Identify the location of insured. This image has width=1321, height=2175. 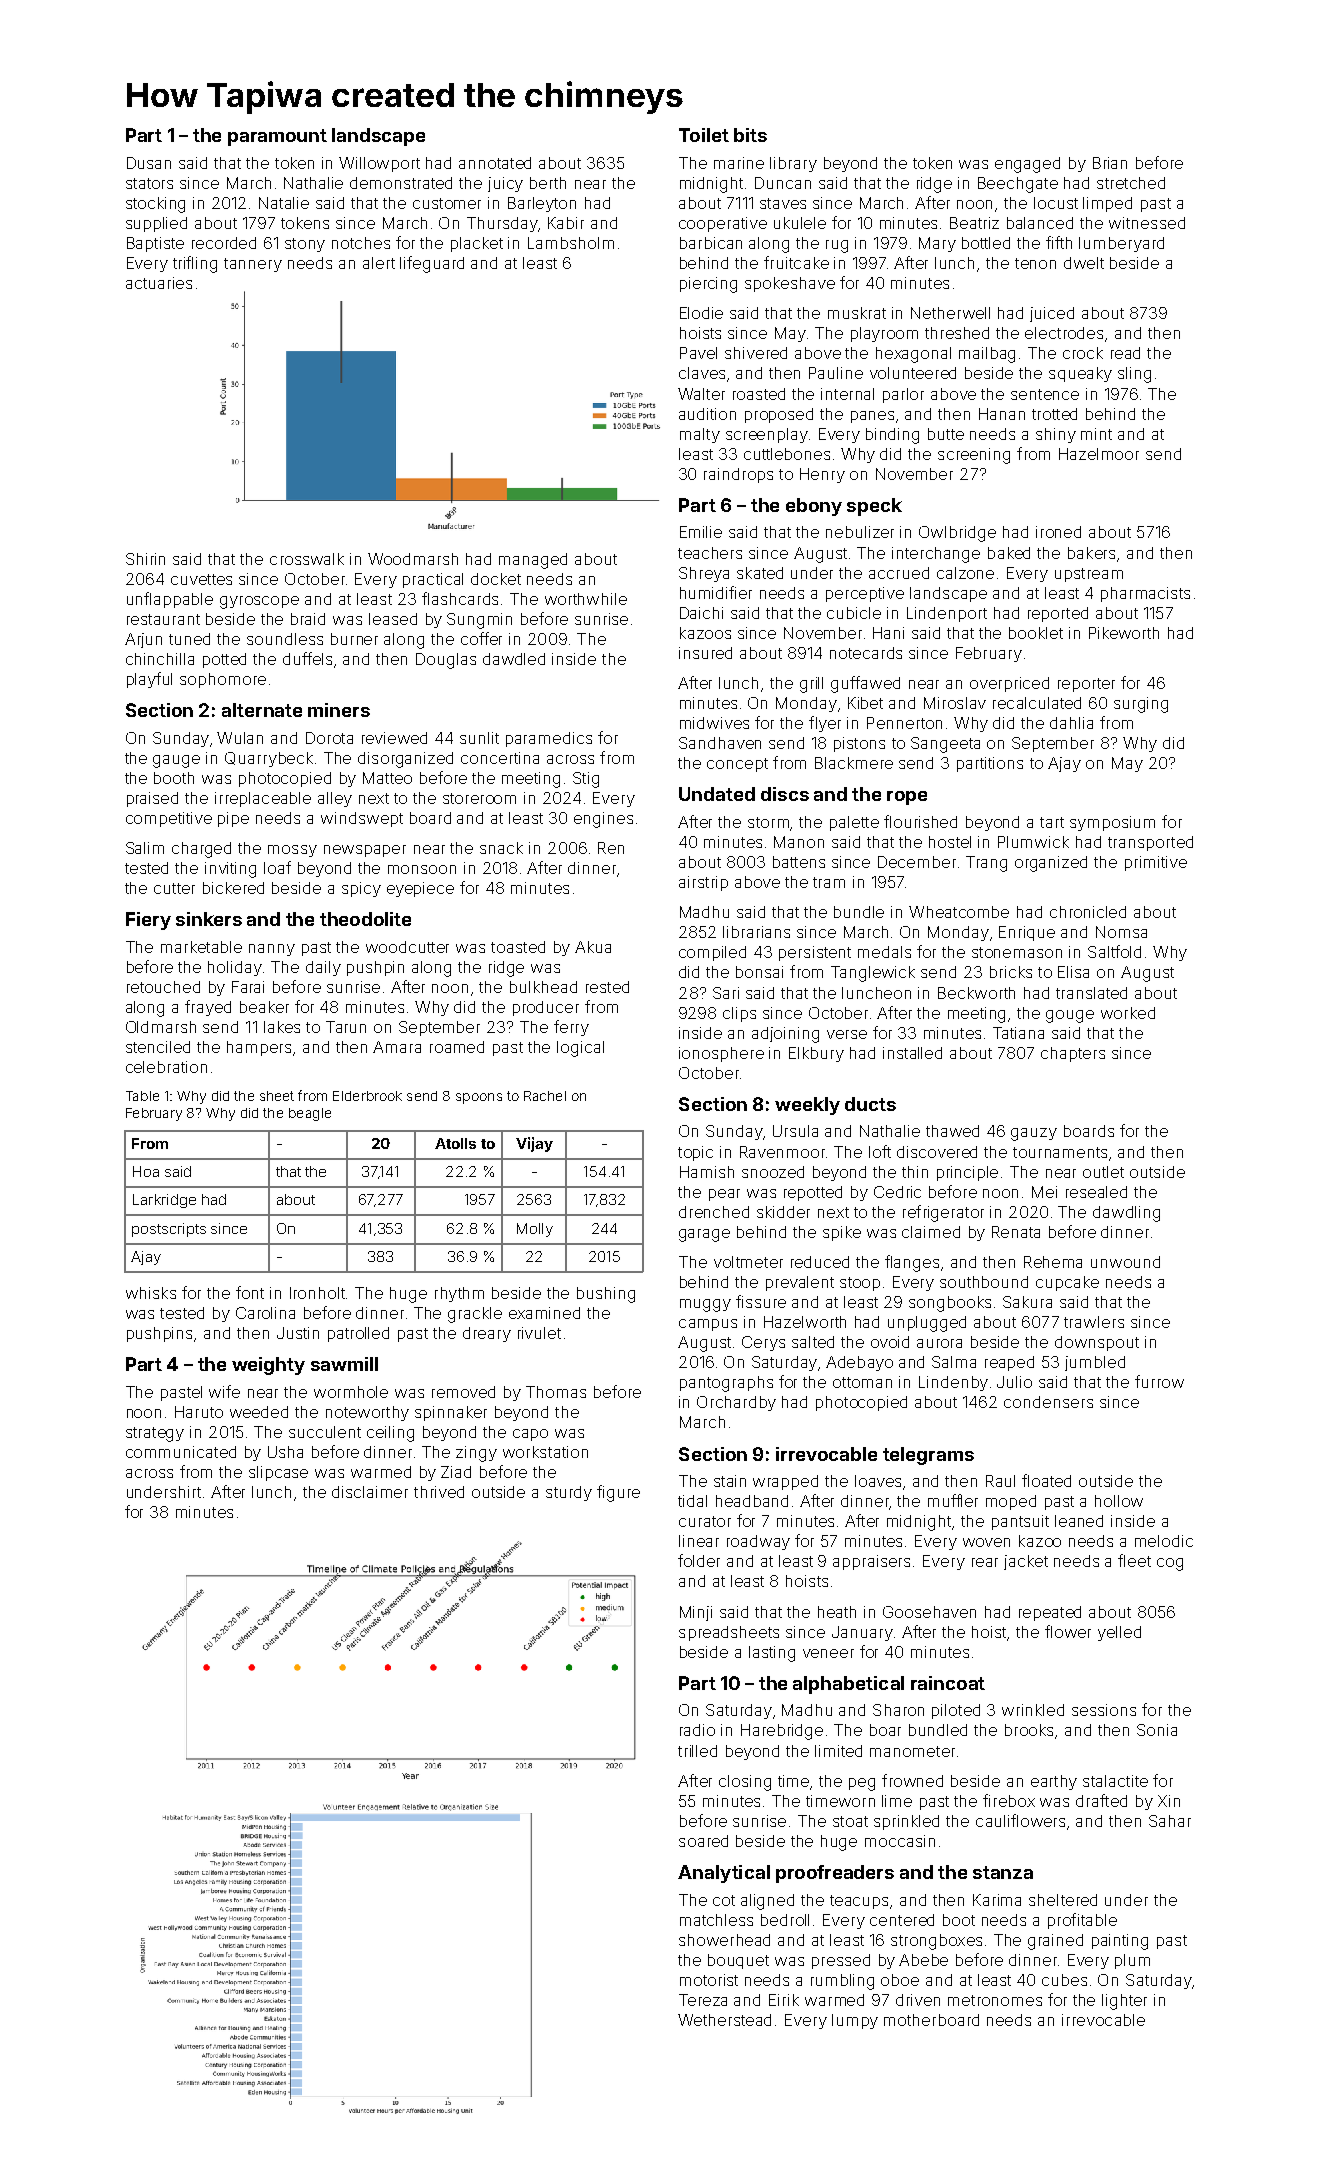
(705, 653).
